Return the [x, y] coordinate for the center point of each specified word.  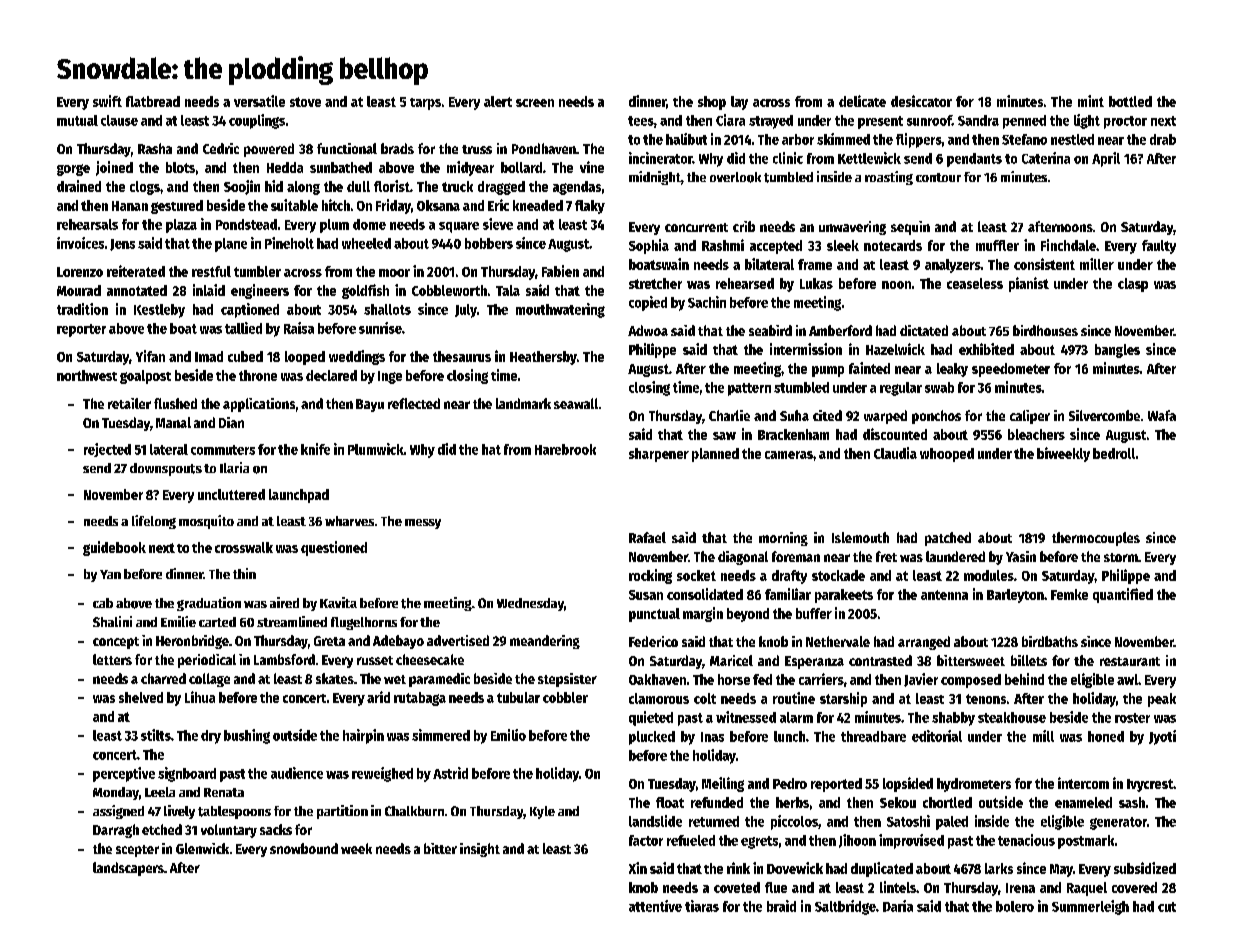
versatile [259, 101]
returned [714, 821]
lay [739, 103]
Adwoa [648, 330]
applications [259, 405]
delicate [862, 101]
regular [901, 389]
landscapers [128, 869]
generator [1118, 823]
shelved [141, 697]
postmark [1086, 842]
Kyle [542, 812]
